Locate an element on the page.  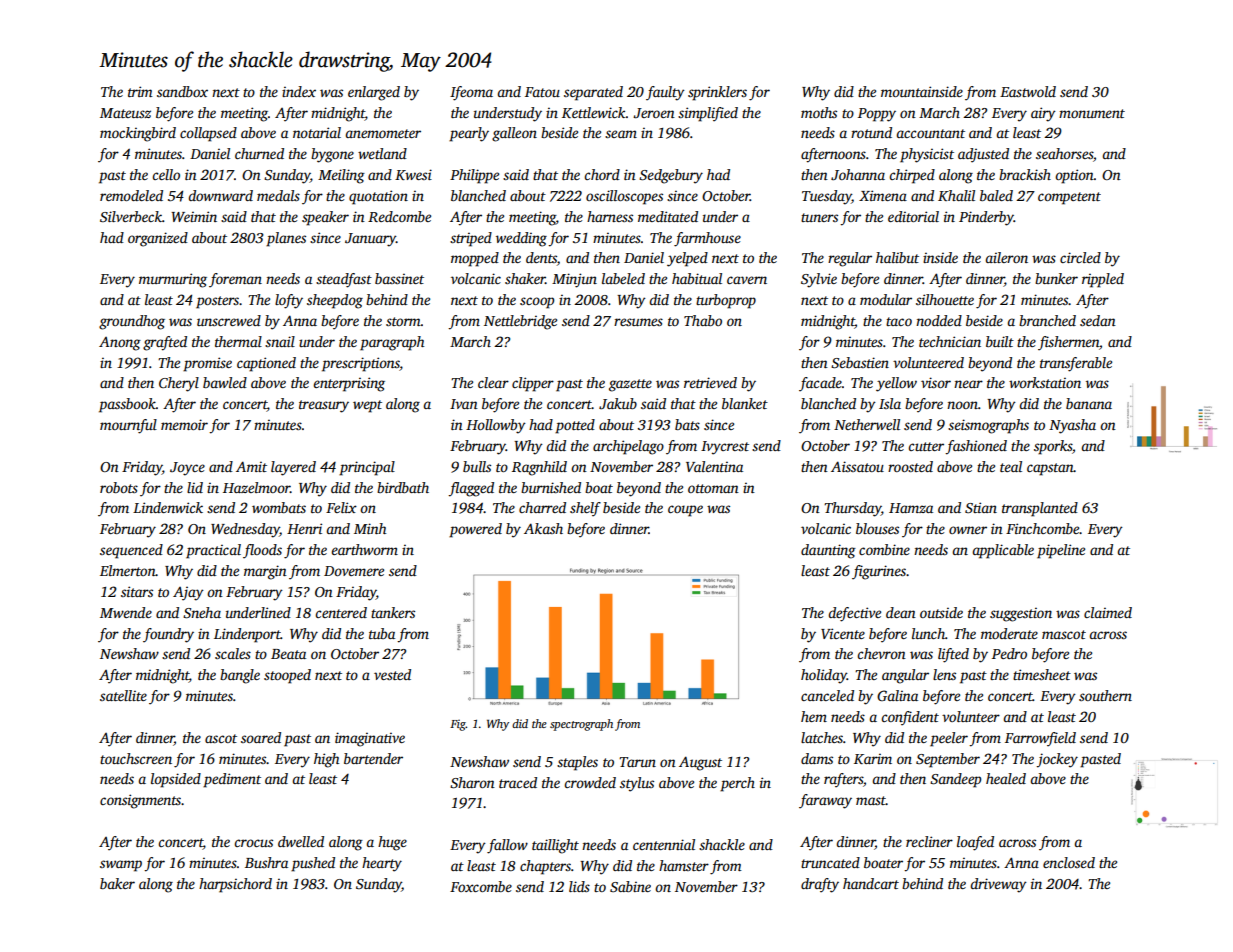
combine is located at coordinates (884, 549).
